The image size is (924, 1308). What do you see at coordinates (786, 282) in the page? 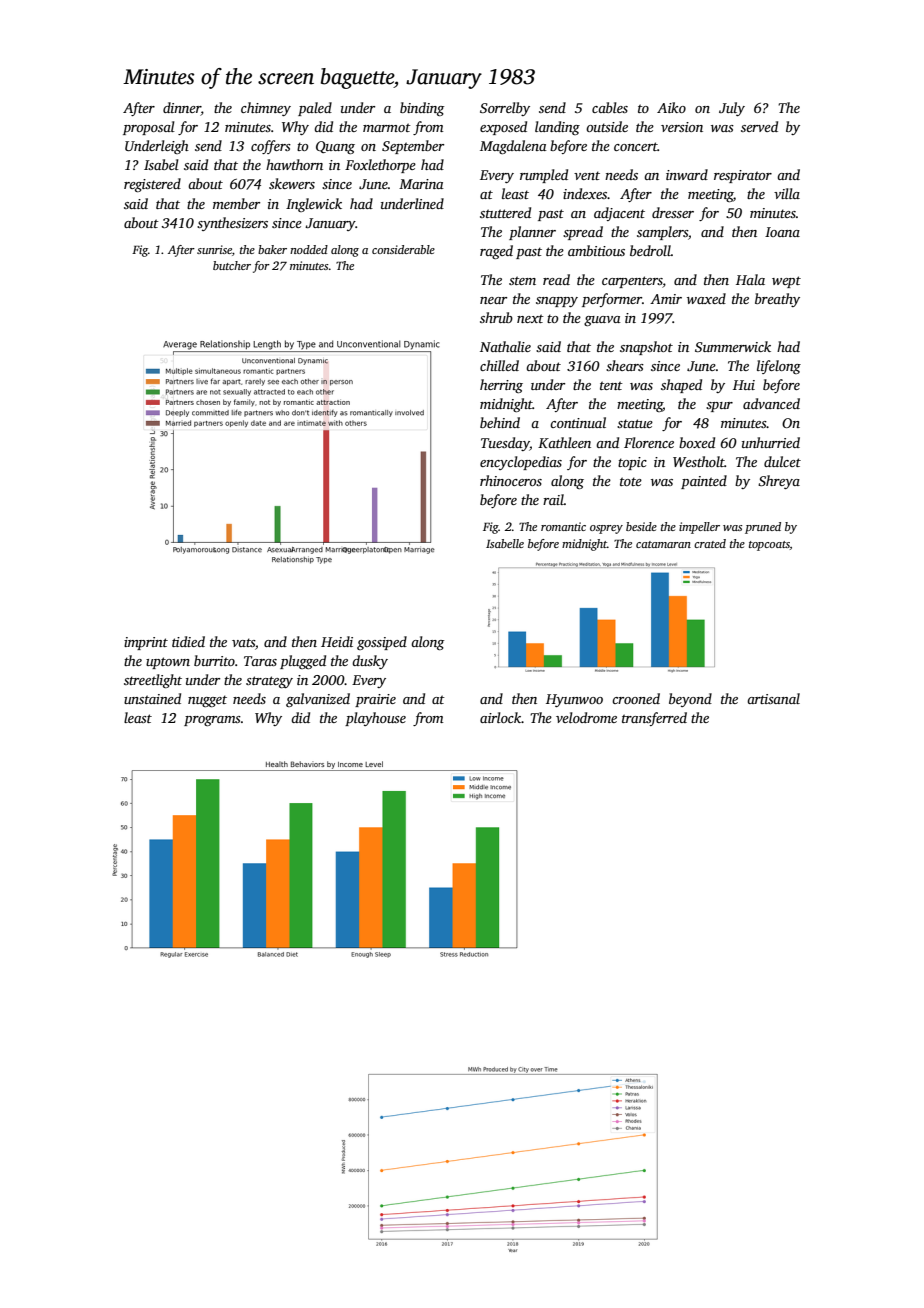
I see `wept` at bounding box center [786, 282].
